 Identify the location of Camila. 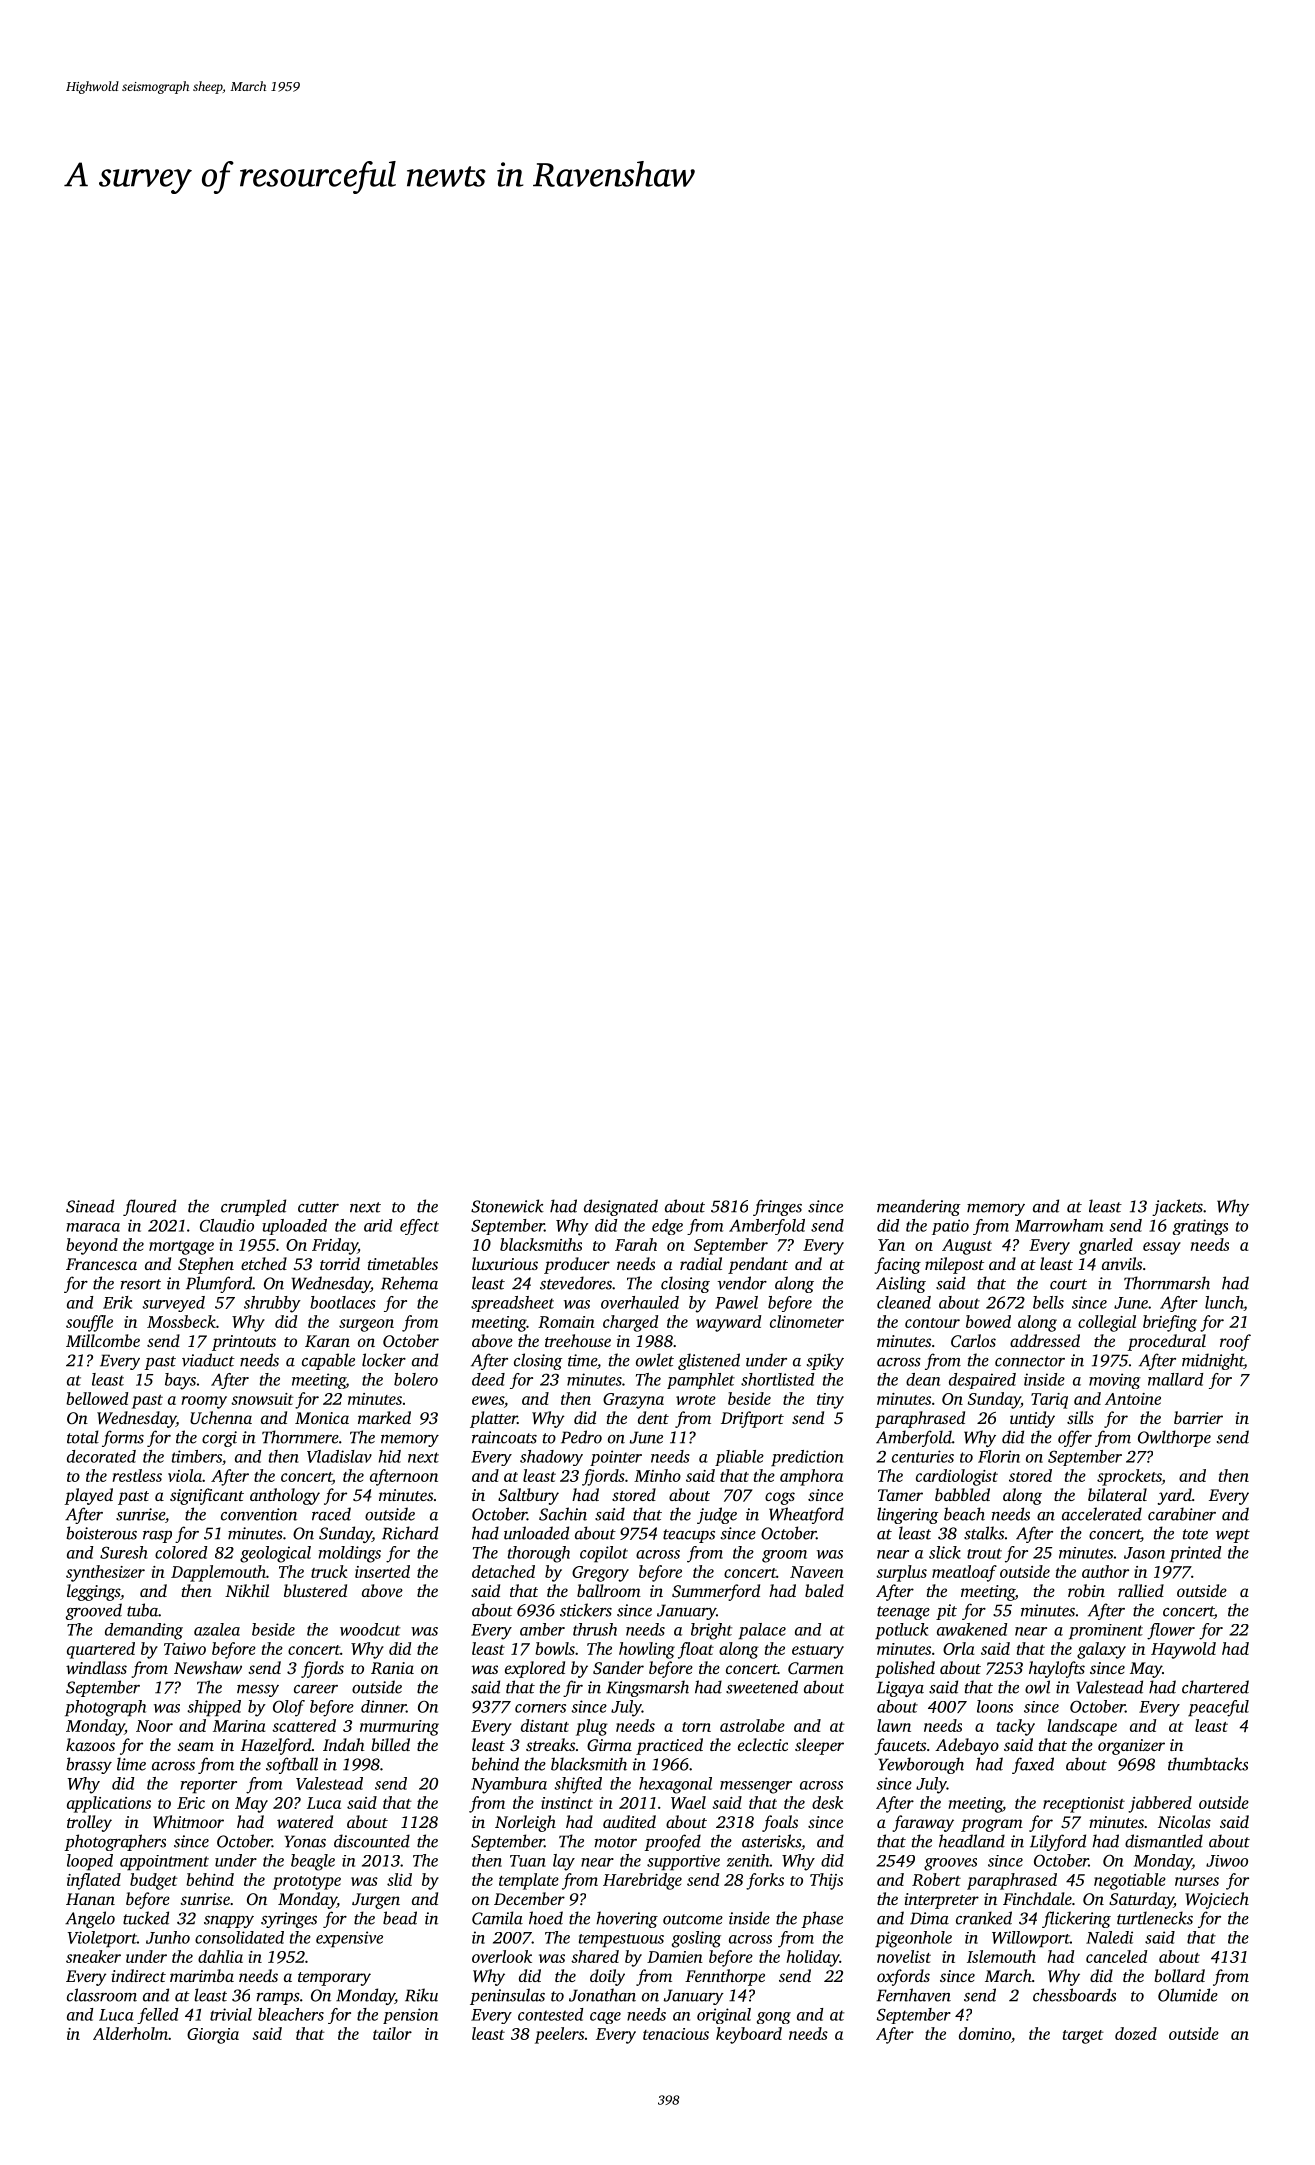
(497, 1918).
